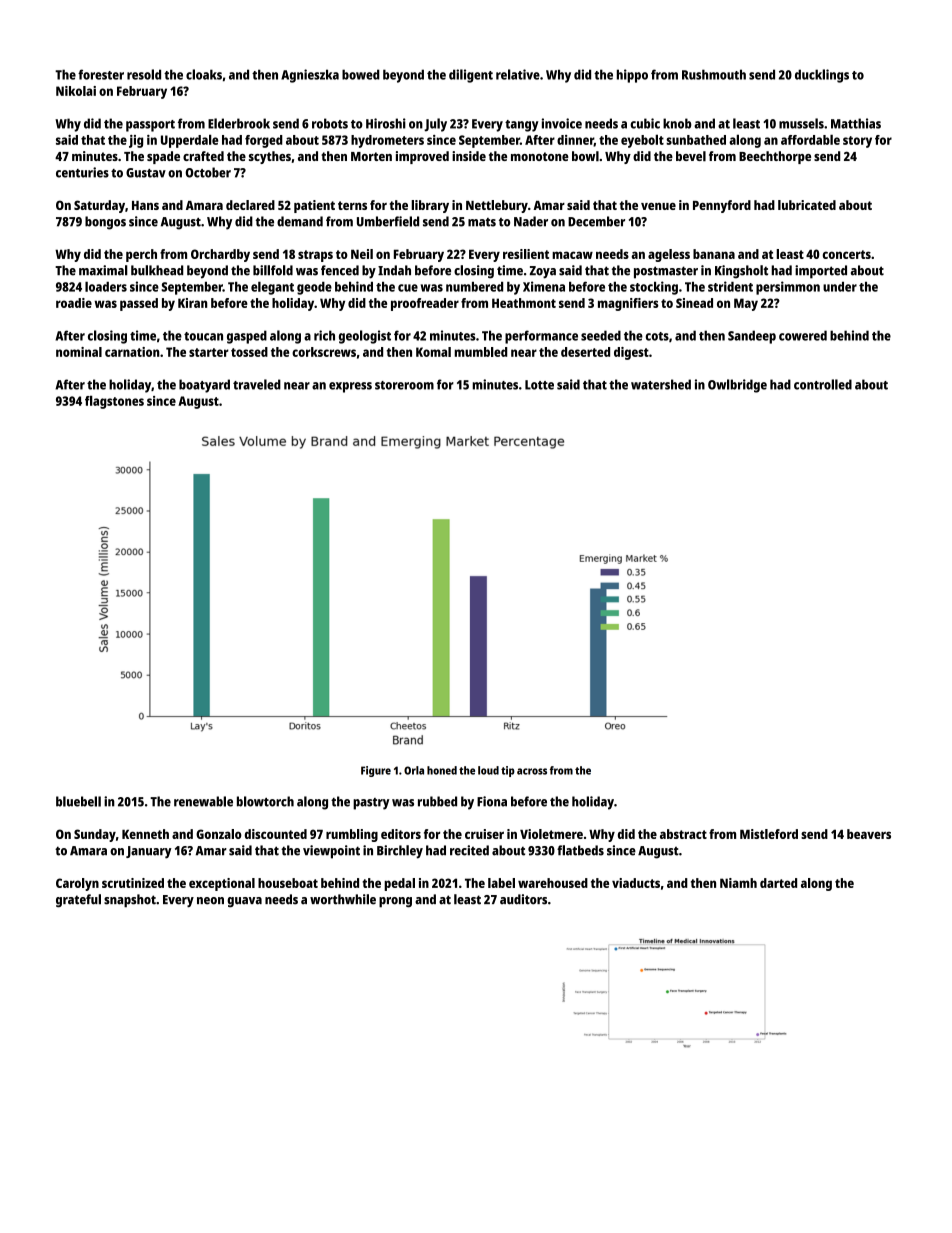  Describe the element at coordinates (661, 384) in the screenshot. I see `watershed` at that location.
